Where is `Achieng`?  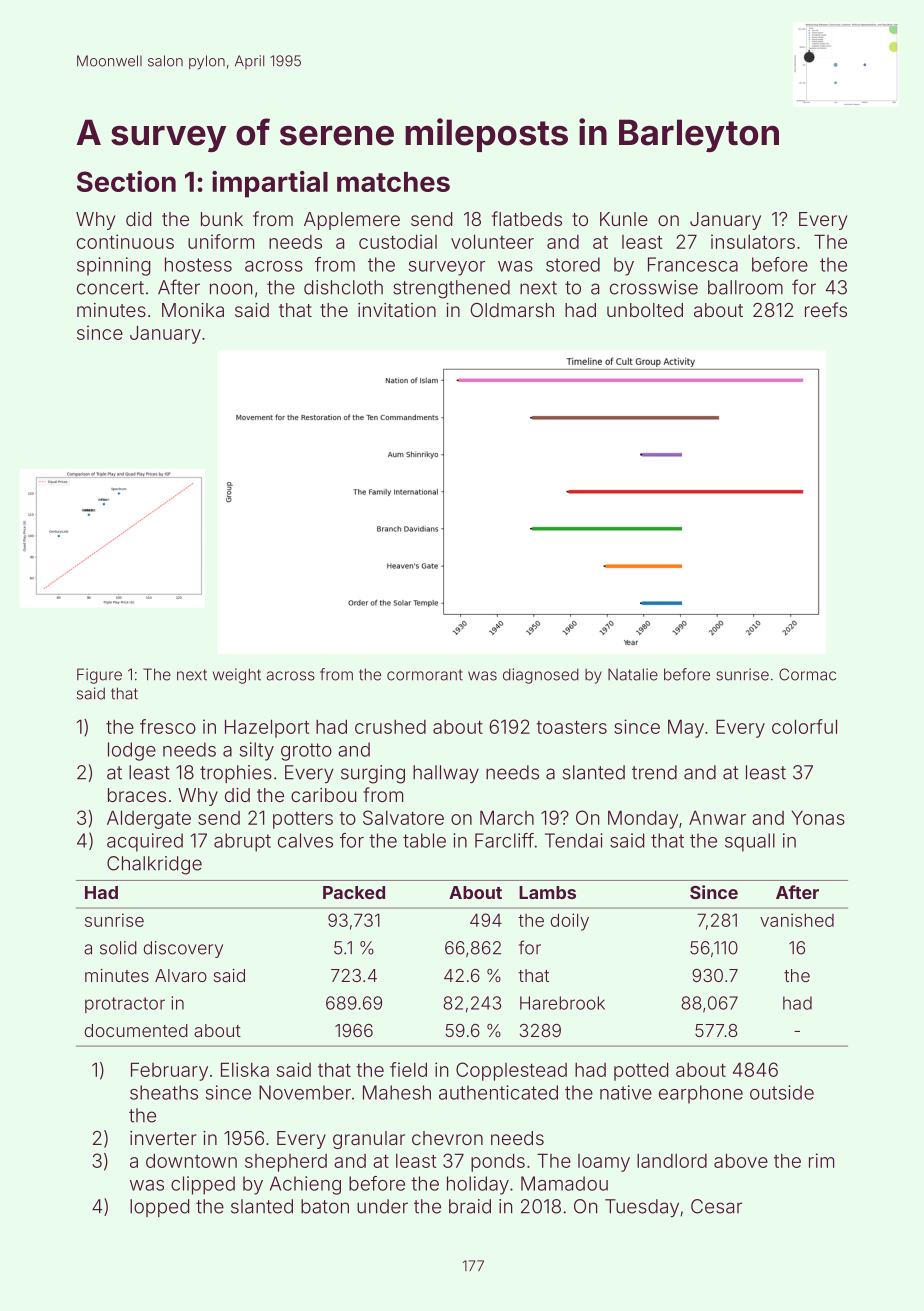
Achieng is located at coordinates (305, 1185).
